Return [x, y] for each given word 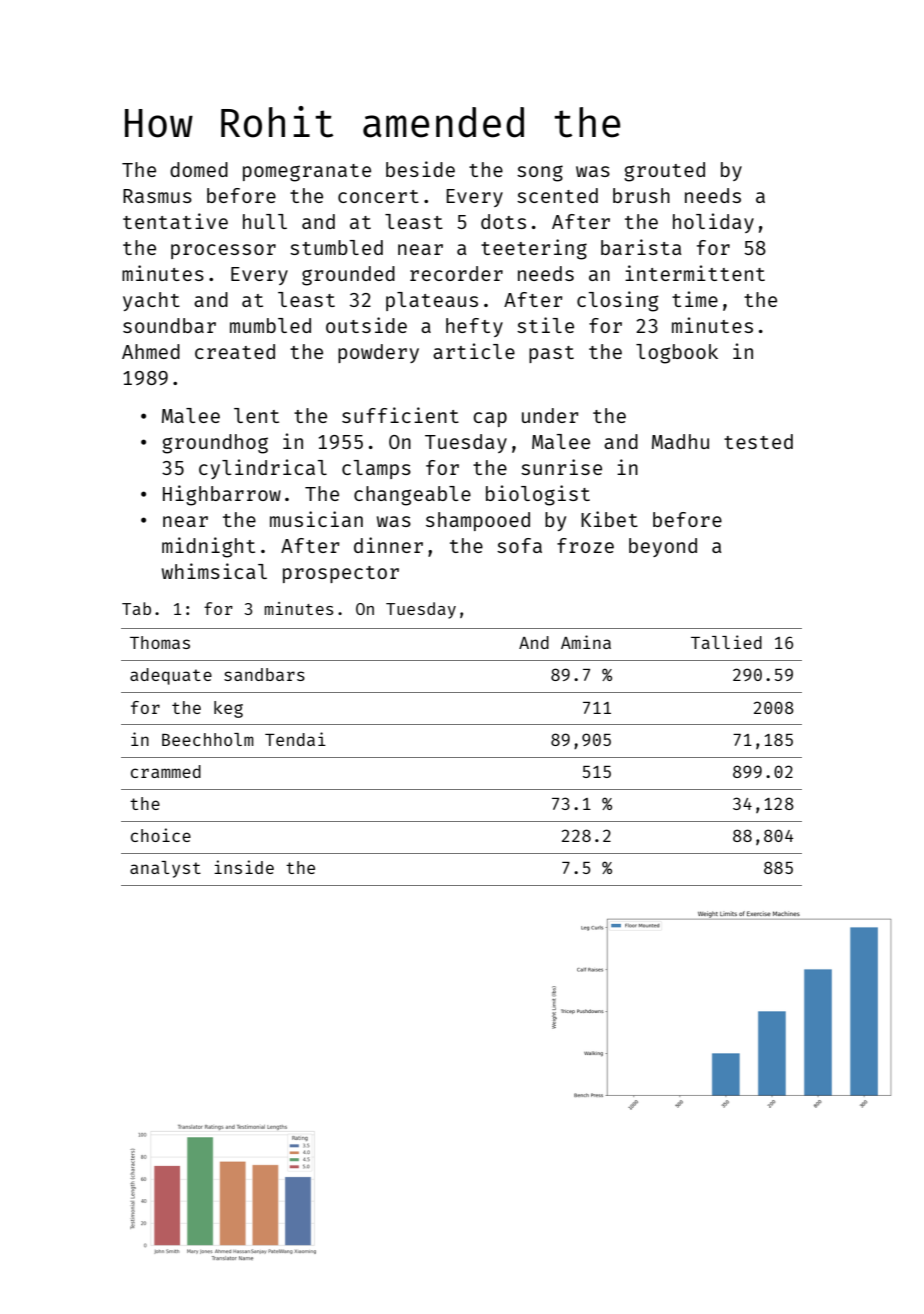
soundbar [169, 325]
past [551, 354]
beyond [663, 547]
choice [161, 835]
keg [228, 709]
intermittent [695, 273]
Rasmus [157, 196]
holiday [713, 223]
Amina [586, 642]
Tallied [726, 642]
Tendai [295, 739]
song [540, 173]
